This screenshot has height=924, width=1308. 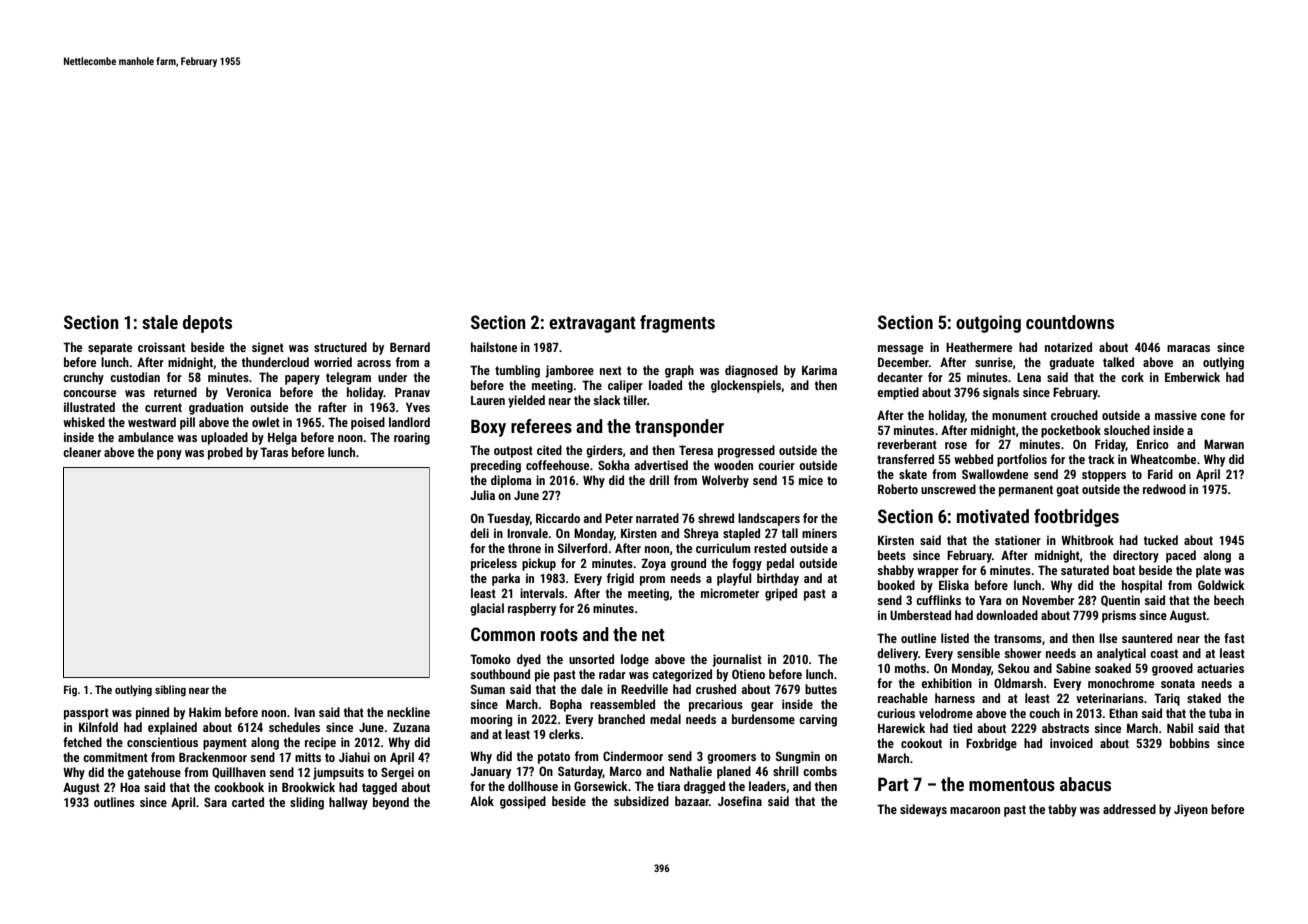 I want to click on Hoa, so click(x=130, y=787).
